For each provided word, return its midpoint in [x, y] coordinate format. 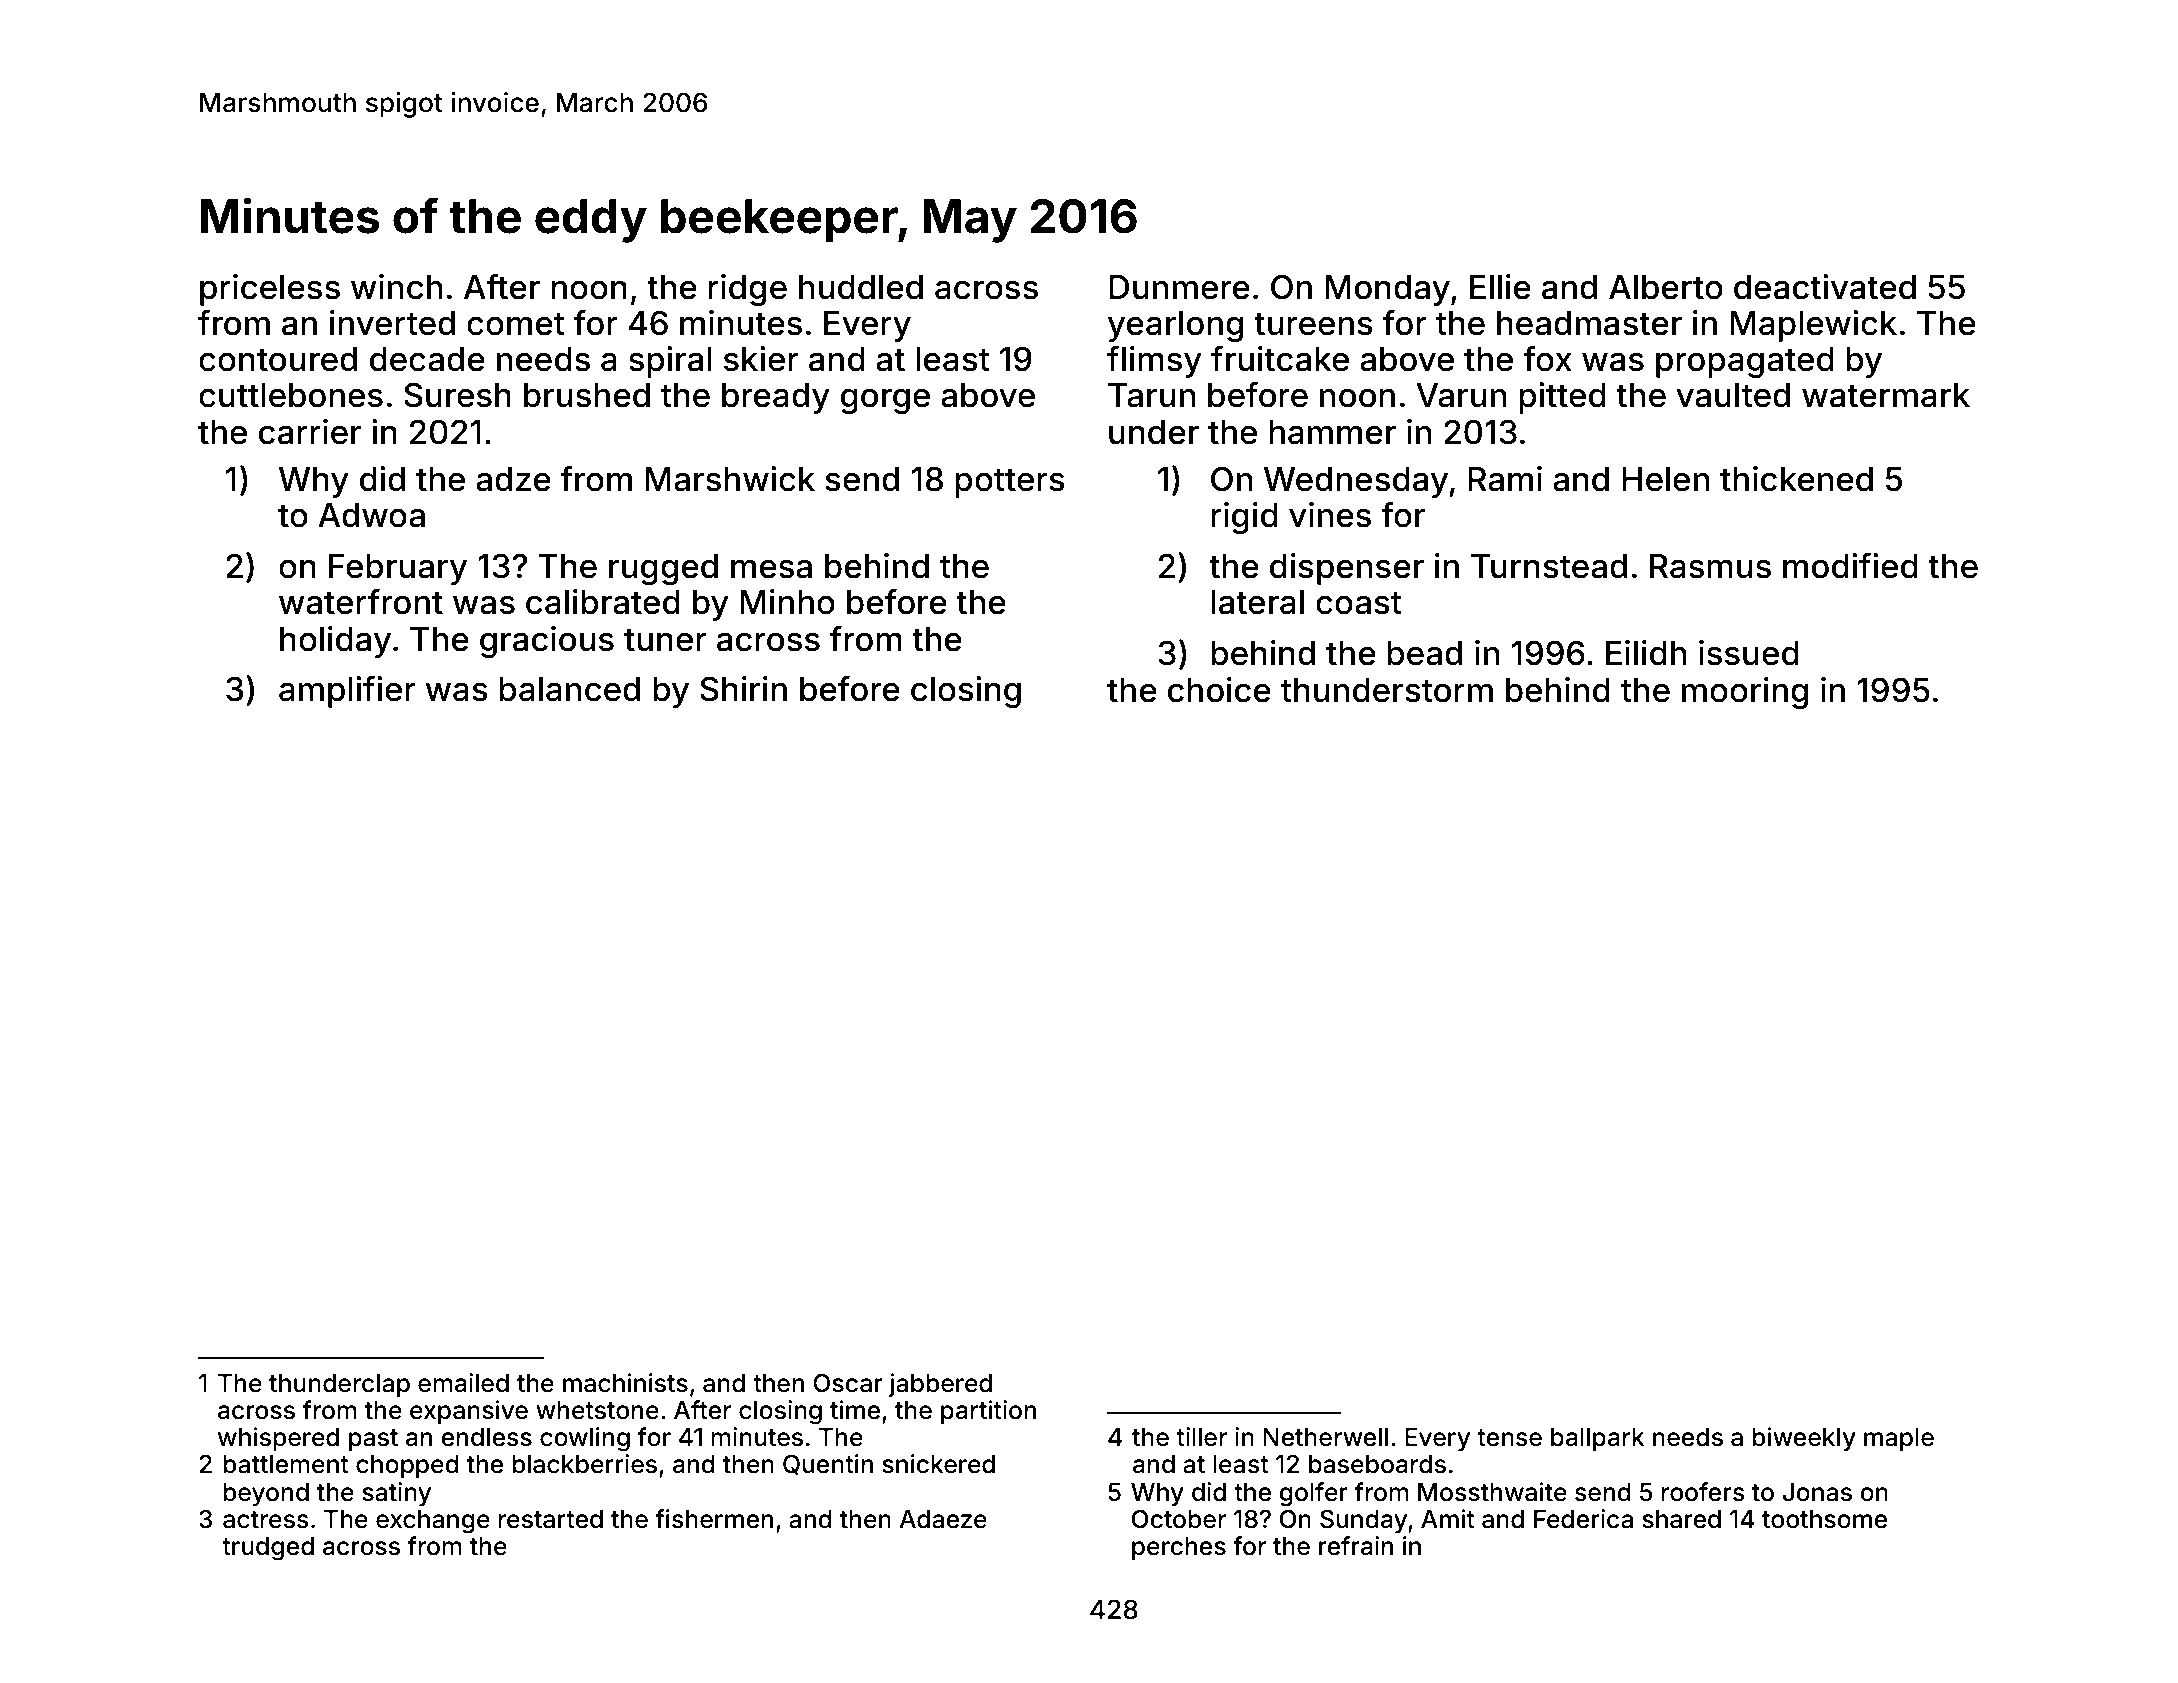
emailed [463, 1383]
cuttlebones [291, 395]
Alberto [1666, 287]
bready [776, 398]
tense [1509, 1438]
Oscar [848, 1383]
